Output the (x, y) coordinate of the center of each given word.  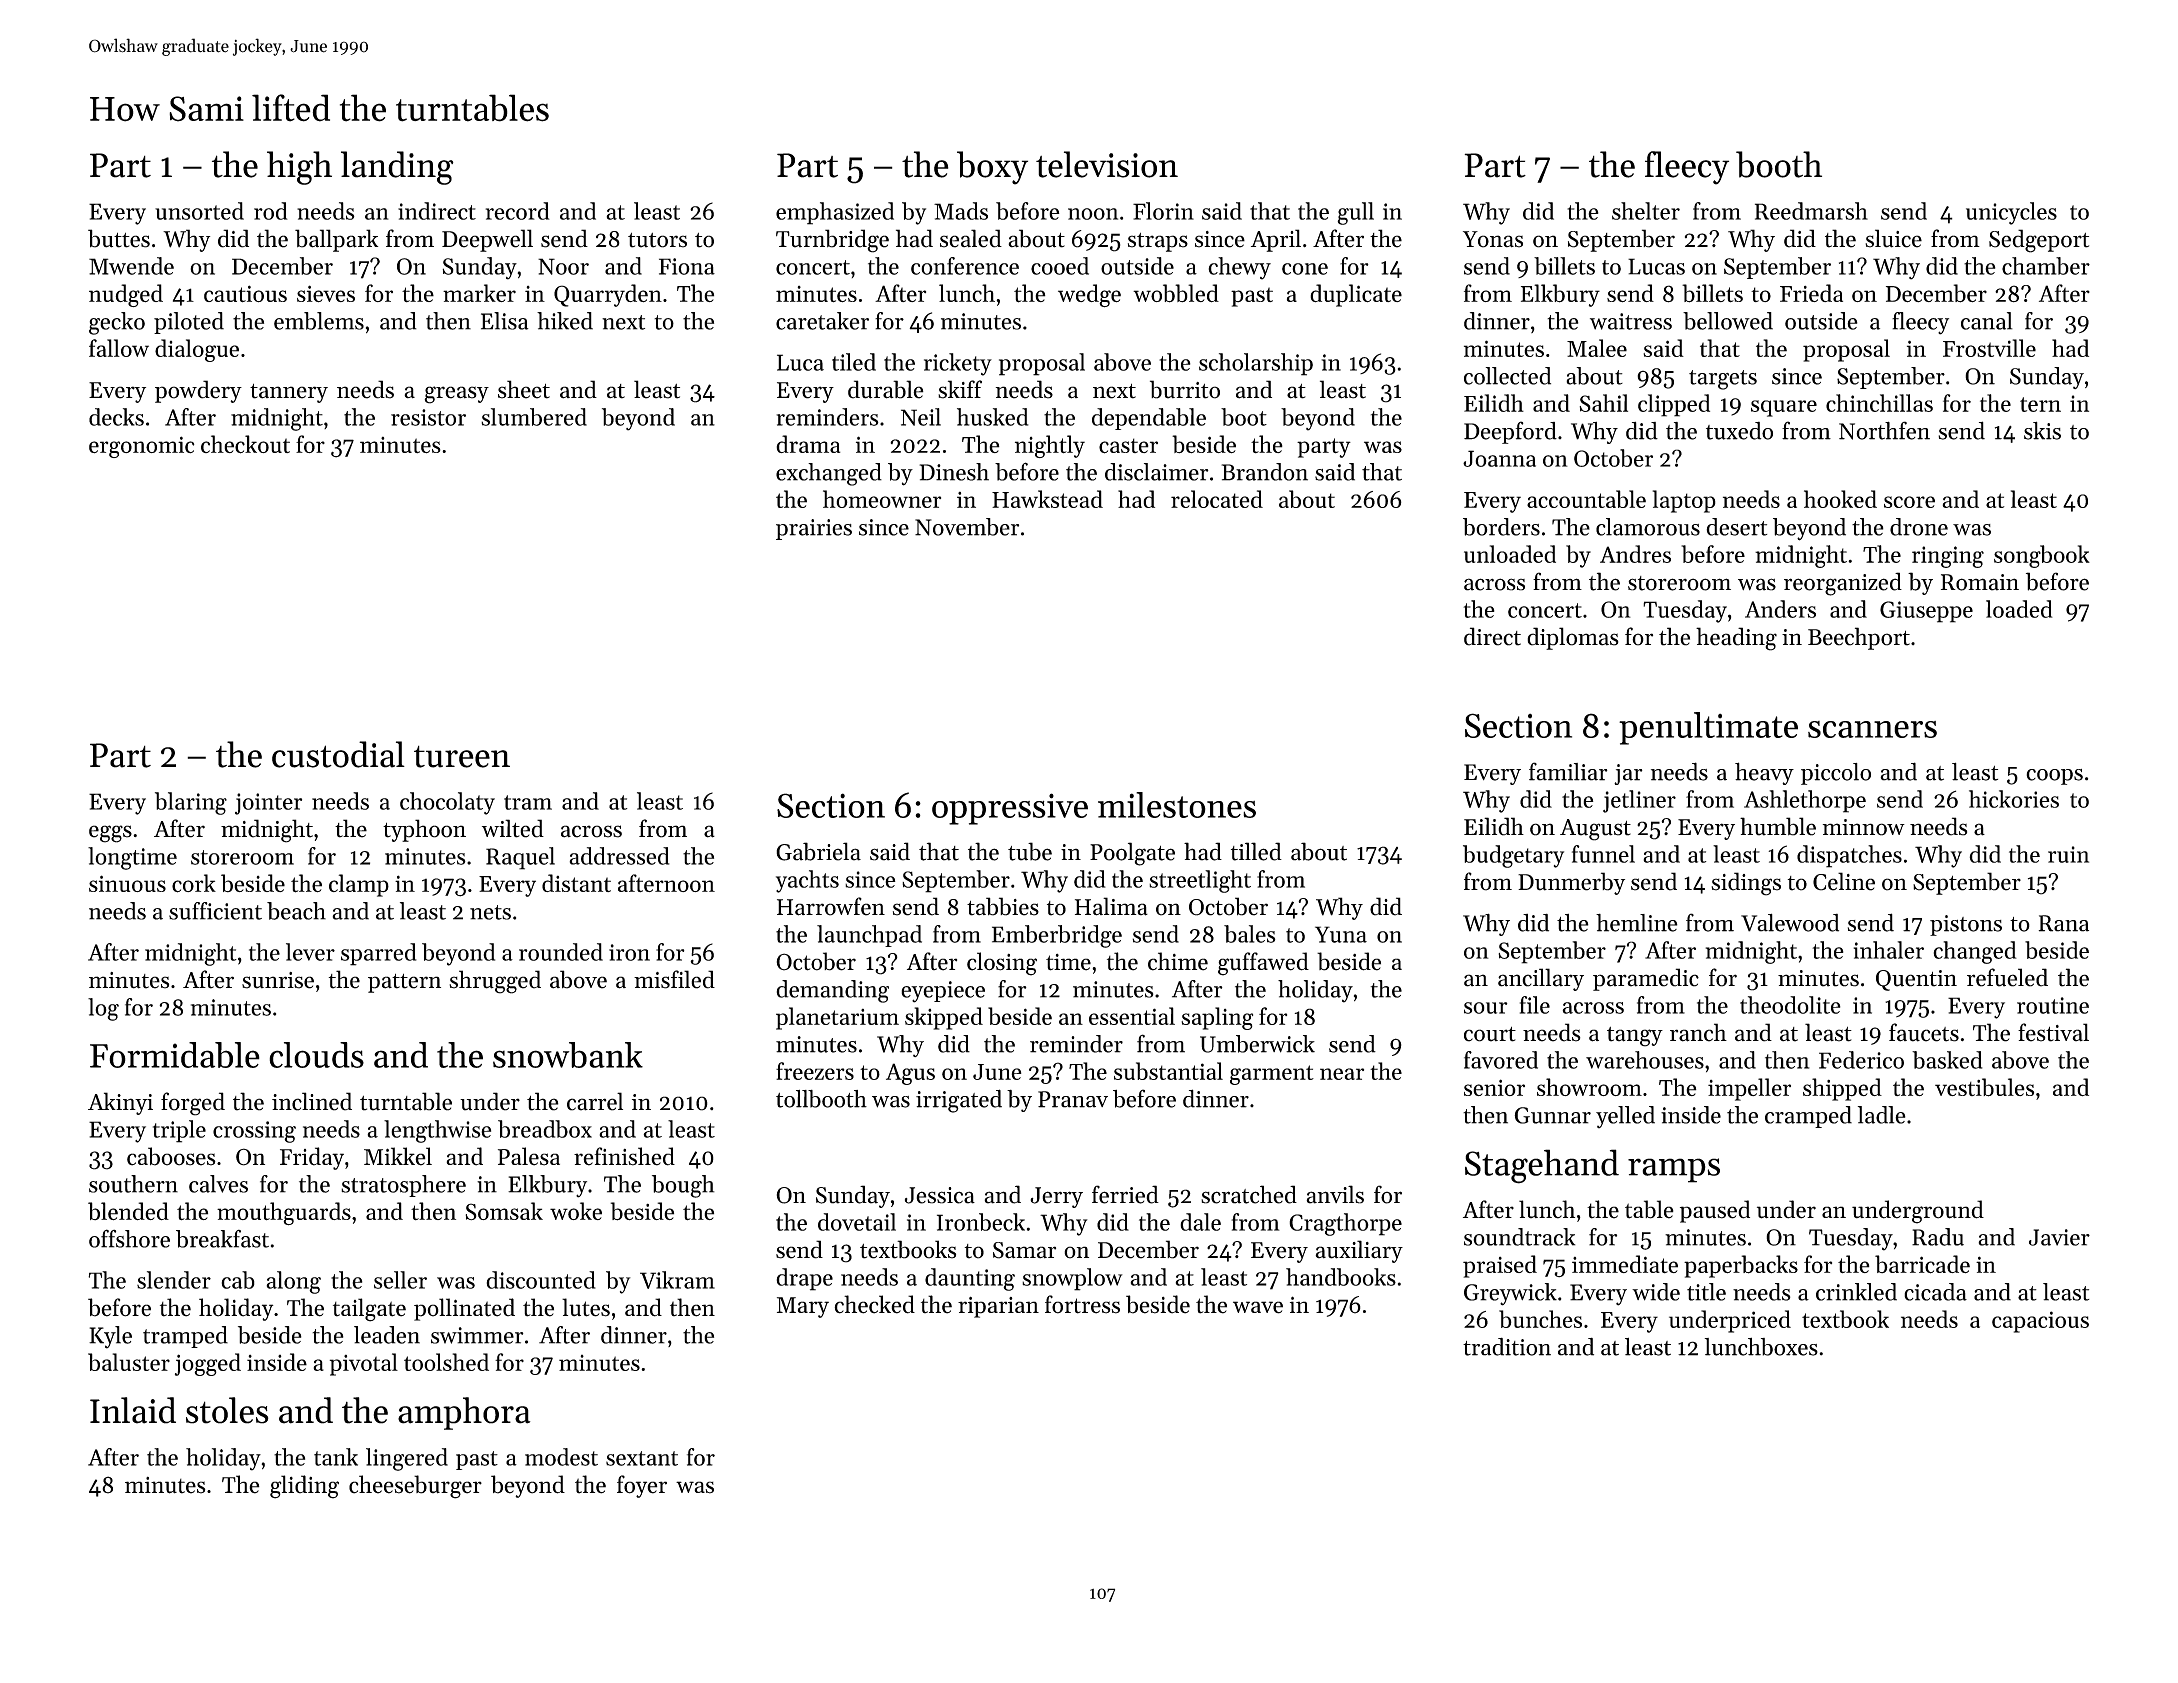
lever (310, 952)
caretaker (822, 321)
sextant (642, 1458)
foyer (642, 1486)
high (299, 168)
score (1909, 502)
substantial (1168, 1071)
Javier (2059, 1237)
